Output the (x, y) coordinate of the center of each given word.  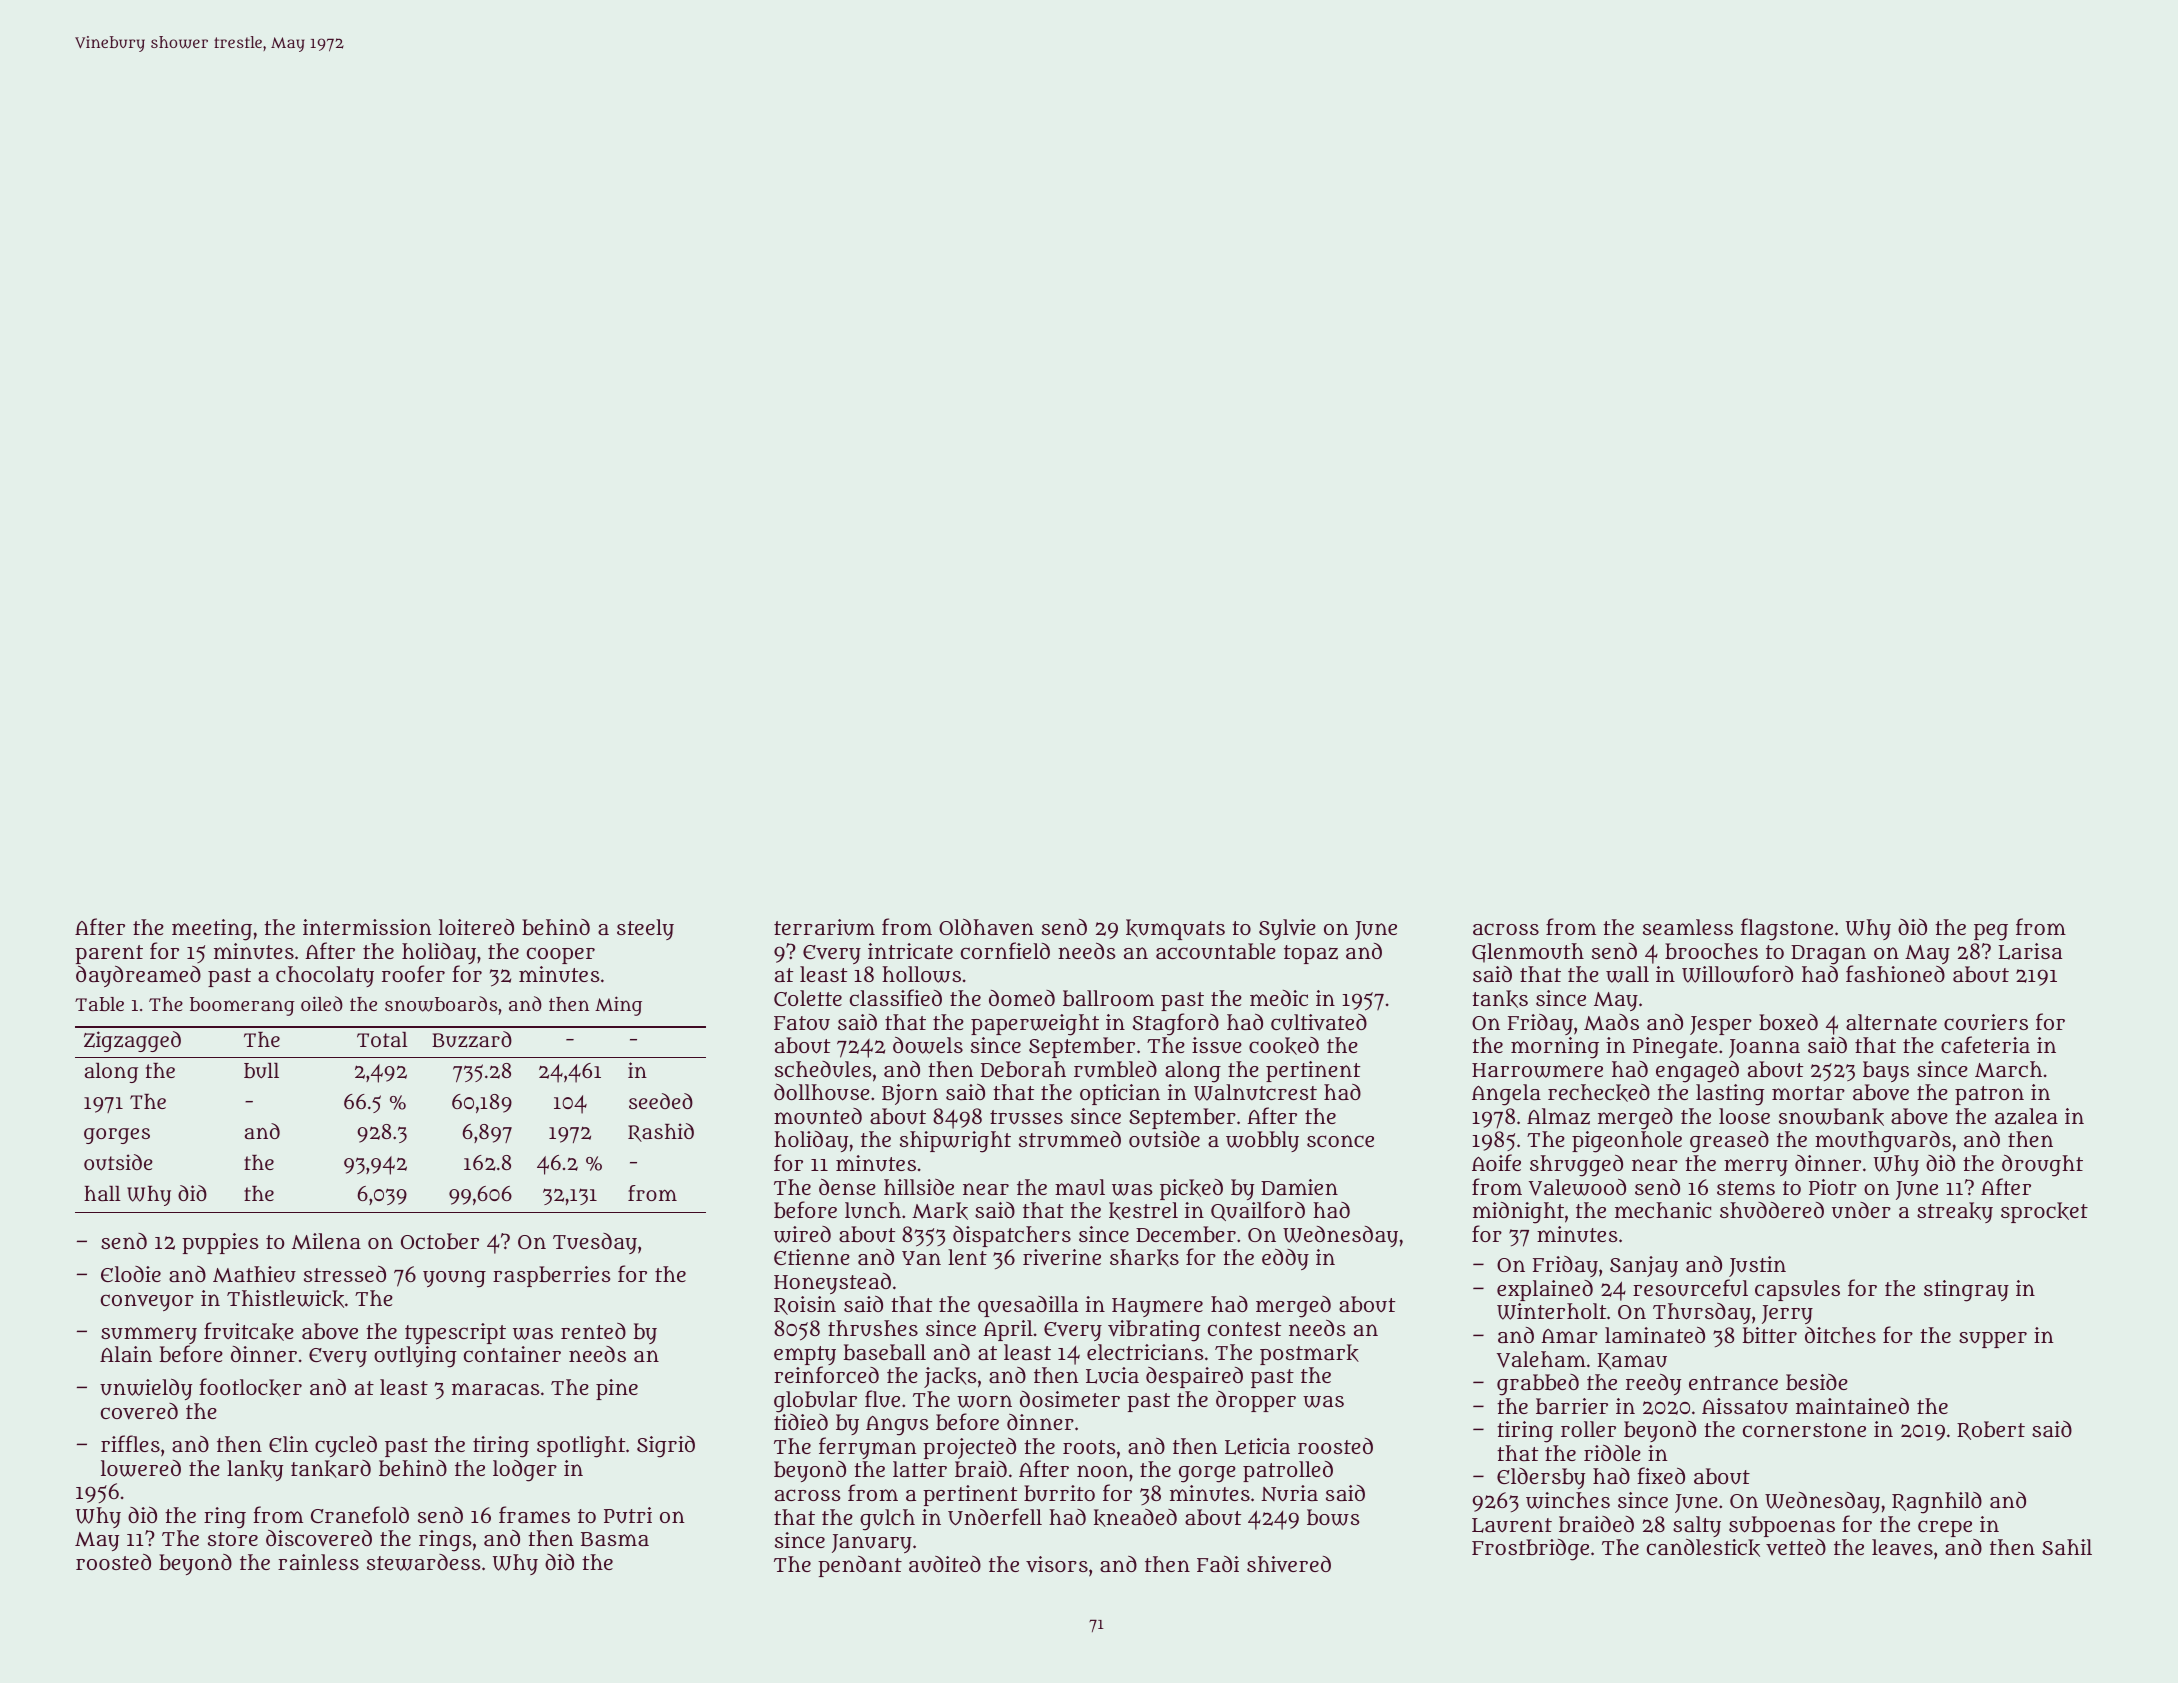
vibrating (1154, 1331)
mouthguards (1883, 1142)
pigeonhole (1627, 1142)
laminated (1655, 1334)
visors (1057, 1564)
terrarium (824, 927)
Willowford (1737, 974)
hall (102, 1193)
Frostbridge (1530, 1550)
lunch (873, 1210)
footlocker (250, 1387)
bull (261, 1070)
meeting (212, 930)
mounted (818, 1116)
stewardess (424, 1562)
